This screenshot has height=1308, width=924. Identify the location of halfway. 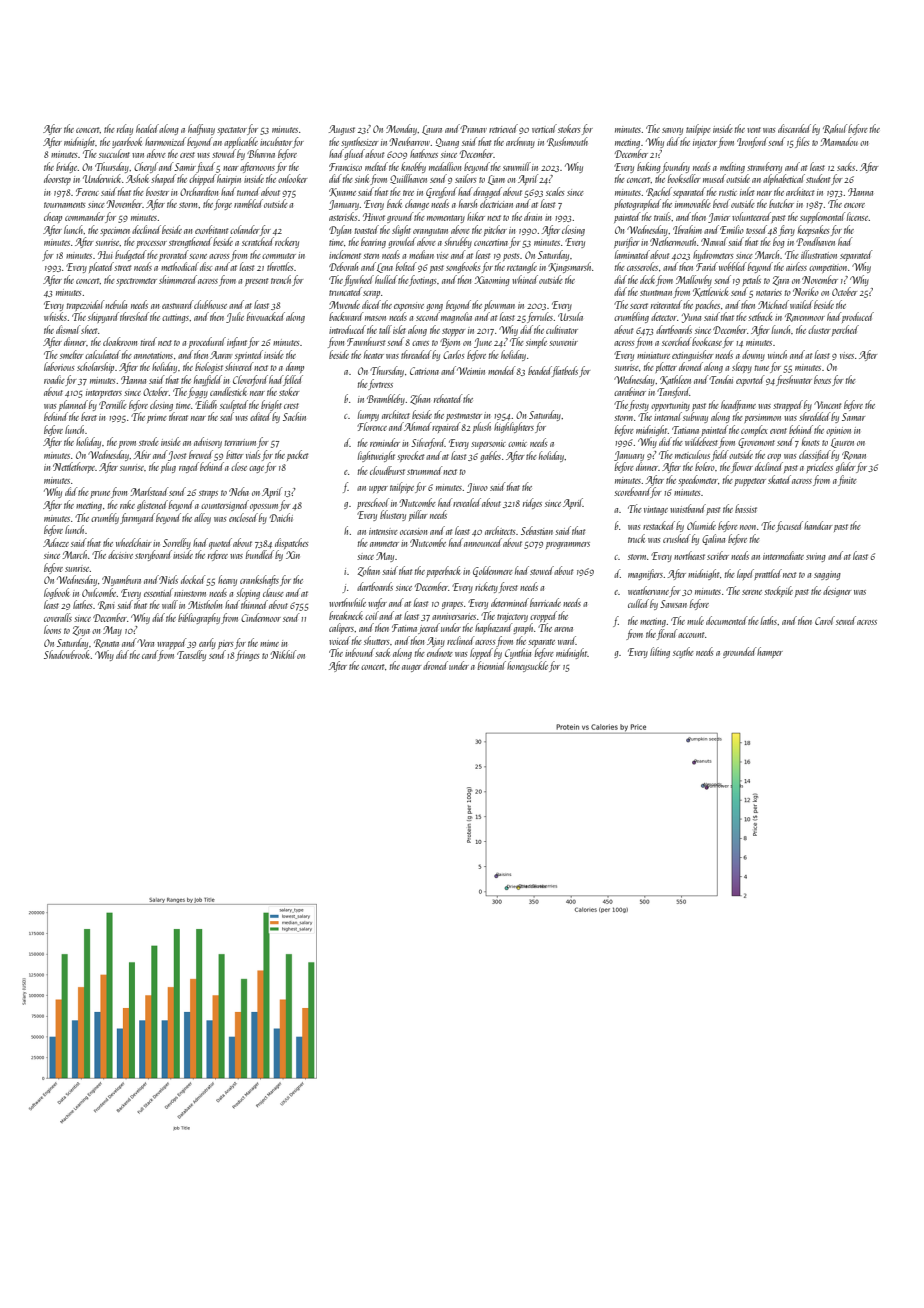
(201, 129).
